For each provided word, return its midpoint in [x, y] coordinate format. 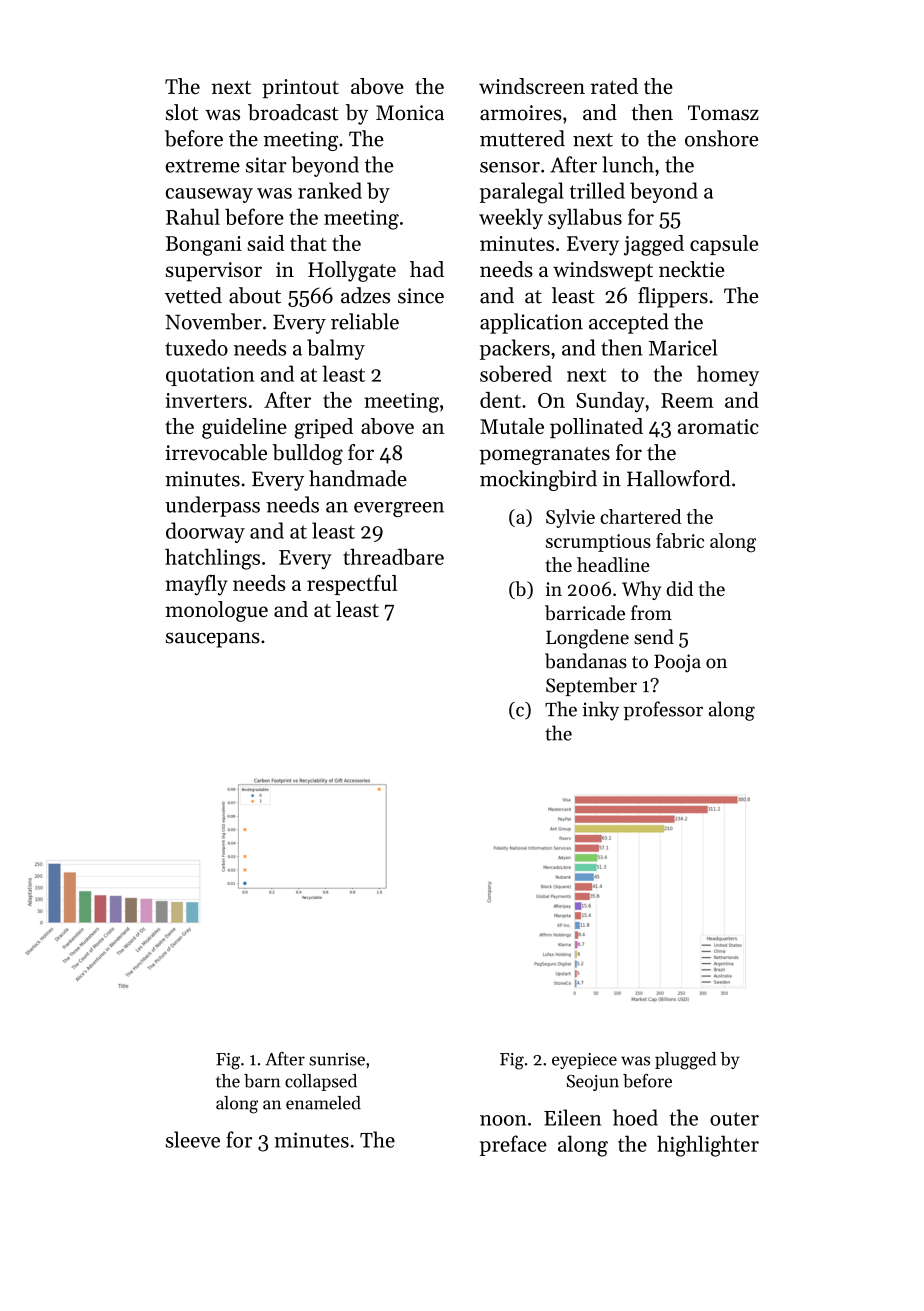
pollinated [596, 428]
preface [513, 1145]
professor [663, 710]
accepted [629, 323]
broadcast [293, 112]
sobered [516, 373]
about [255, 295]
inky [600, 711]
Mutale [512, 426]
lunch [628, 164]
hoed [635, 1117]
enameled [323, 1103]
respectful [352, 584]
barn [262, 1081]
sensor [510, 167]
